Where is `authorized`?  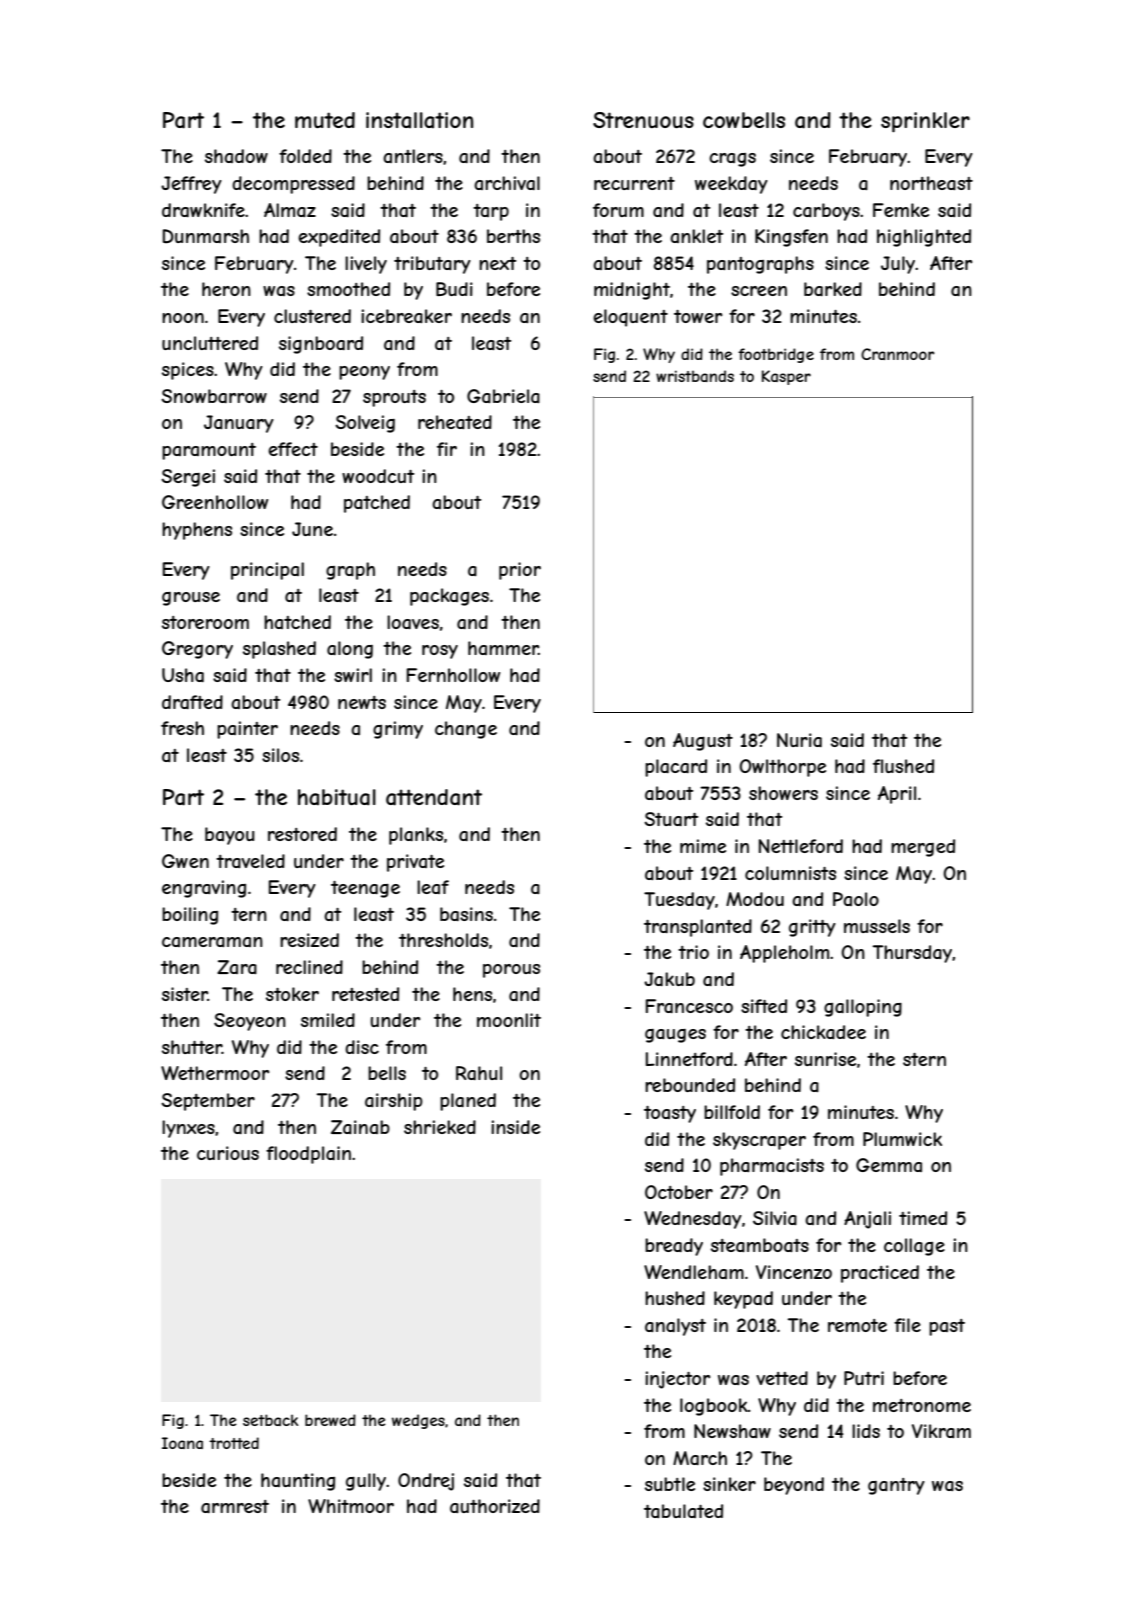 authorized is located at coordinates (495, 1506).
